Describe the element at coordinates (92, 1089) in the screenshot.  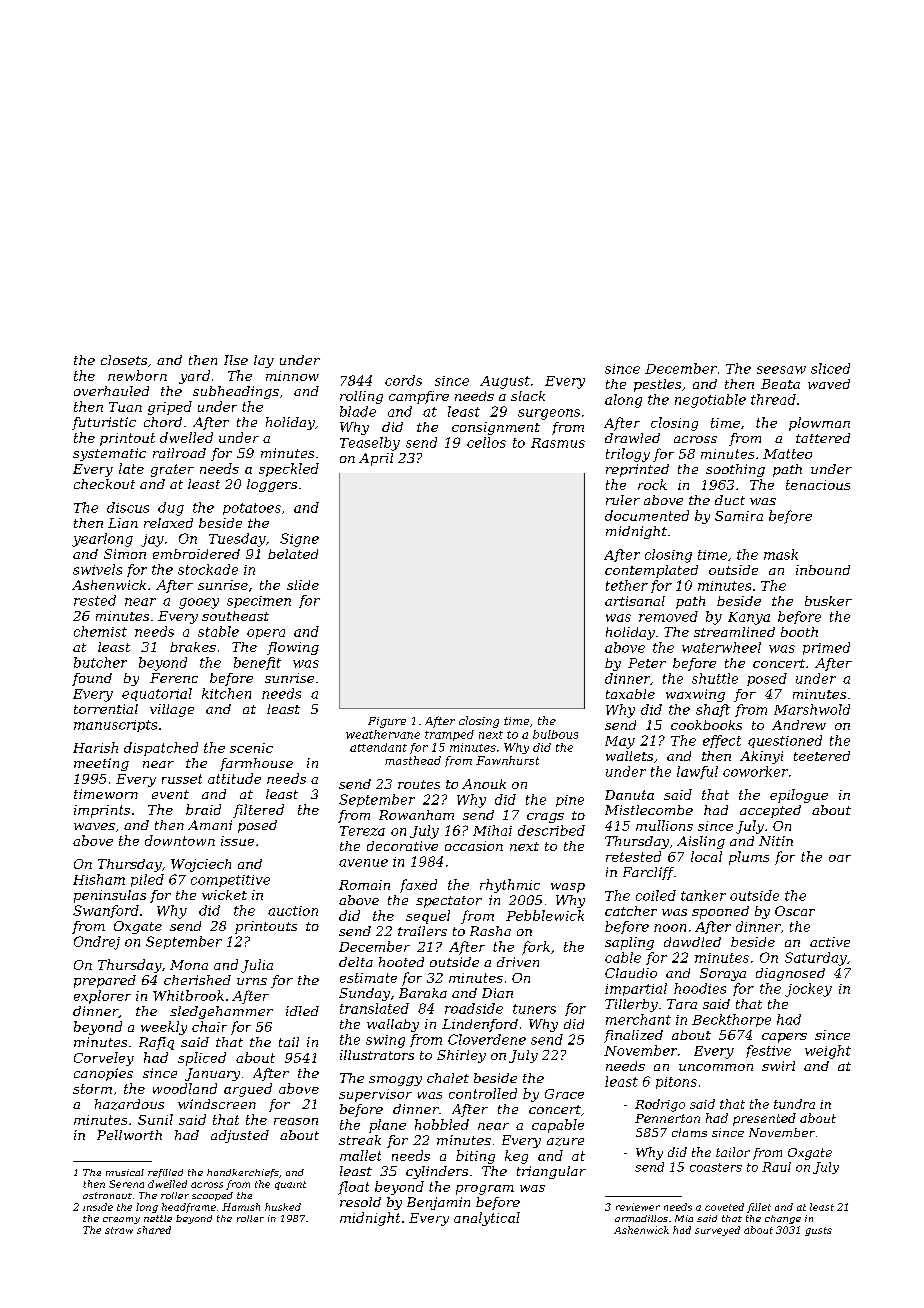
I see `storm` at that location.
